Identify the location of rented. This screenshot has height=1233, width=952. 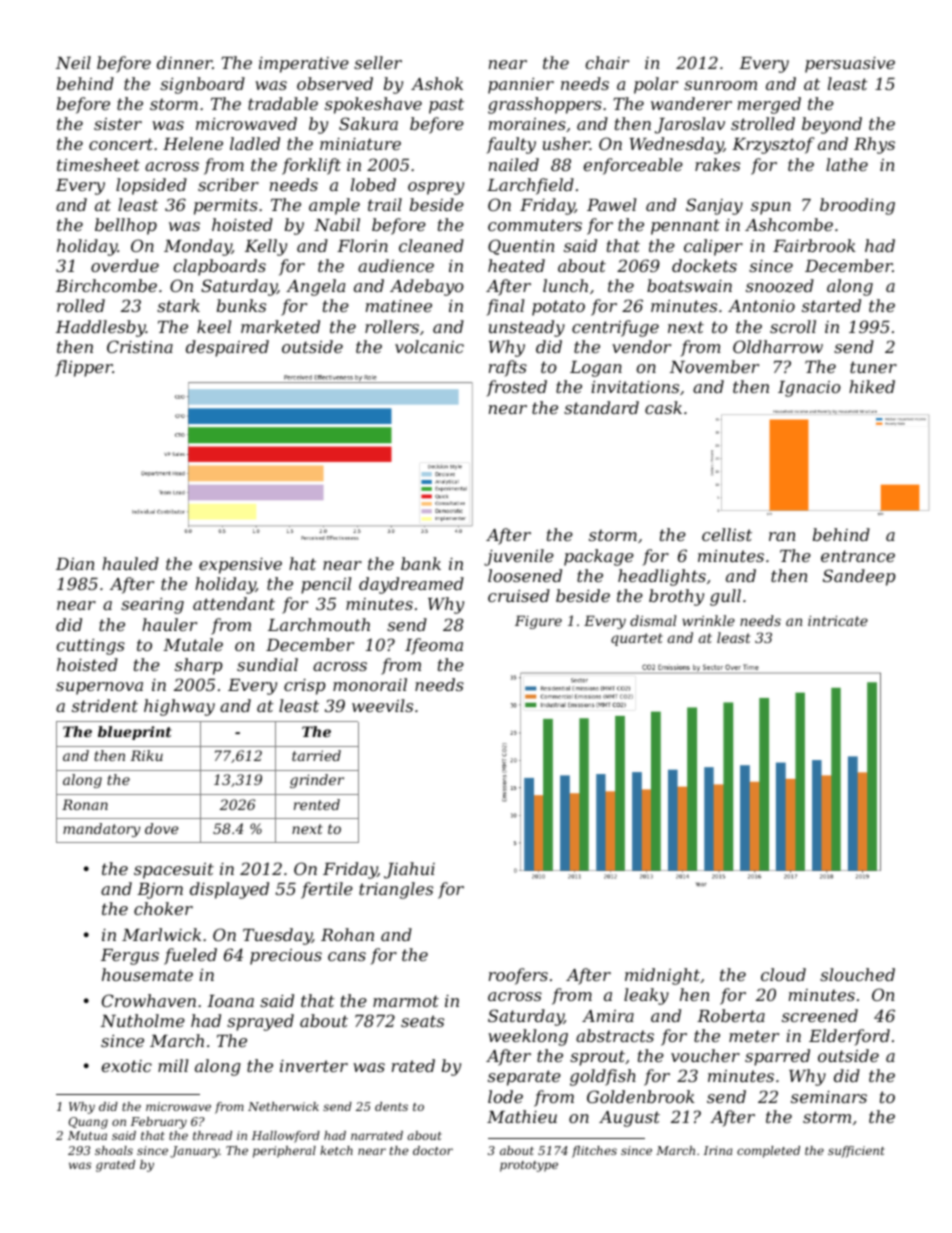
(317, 804).
